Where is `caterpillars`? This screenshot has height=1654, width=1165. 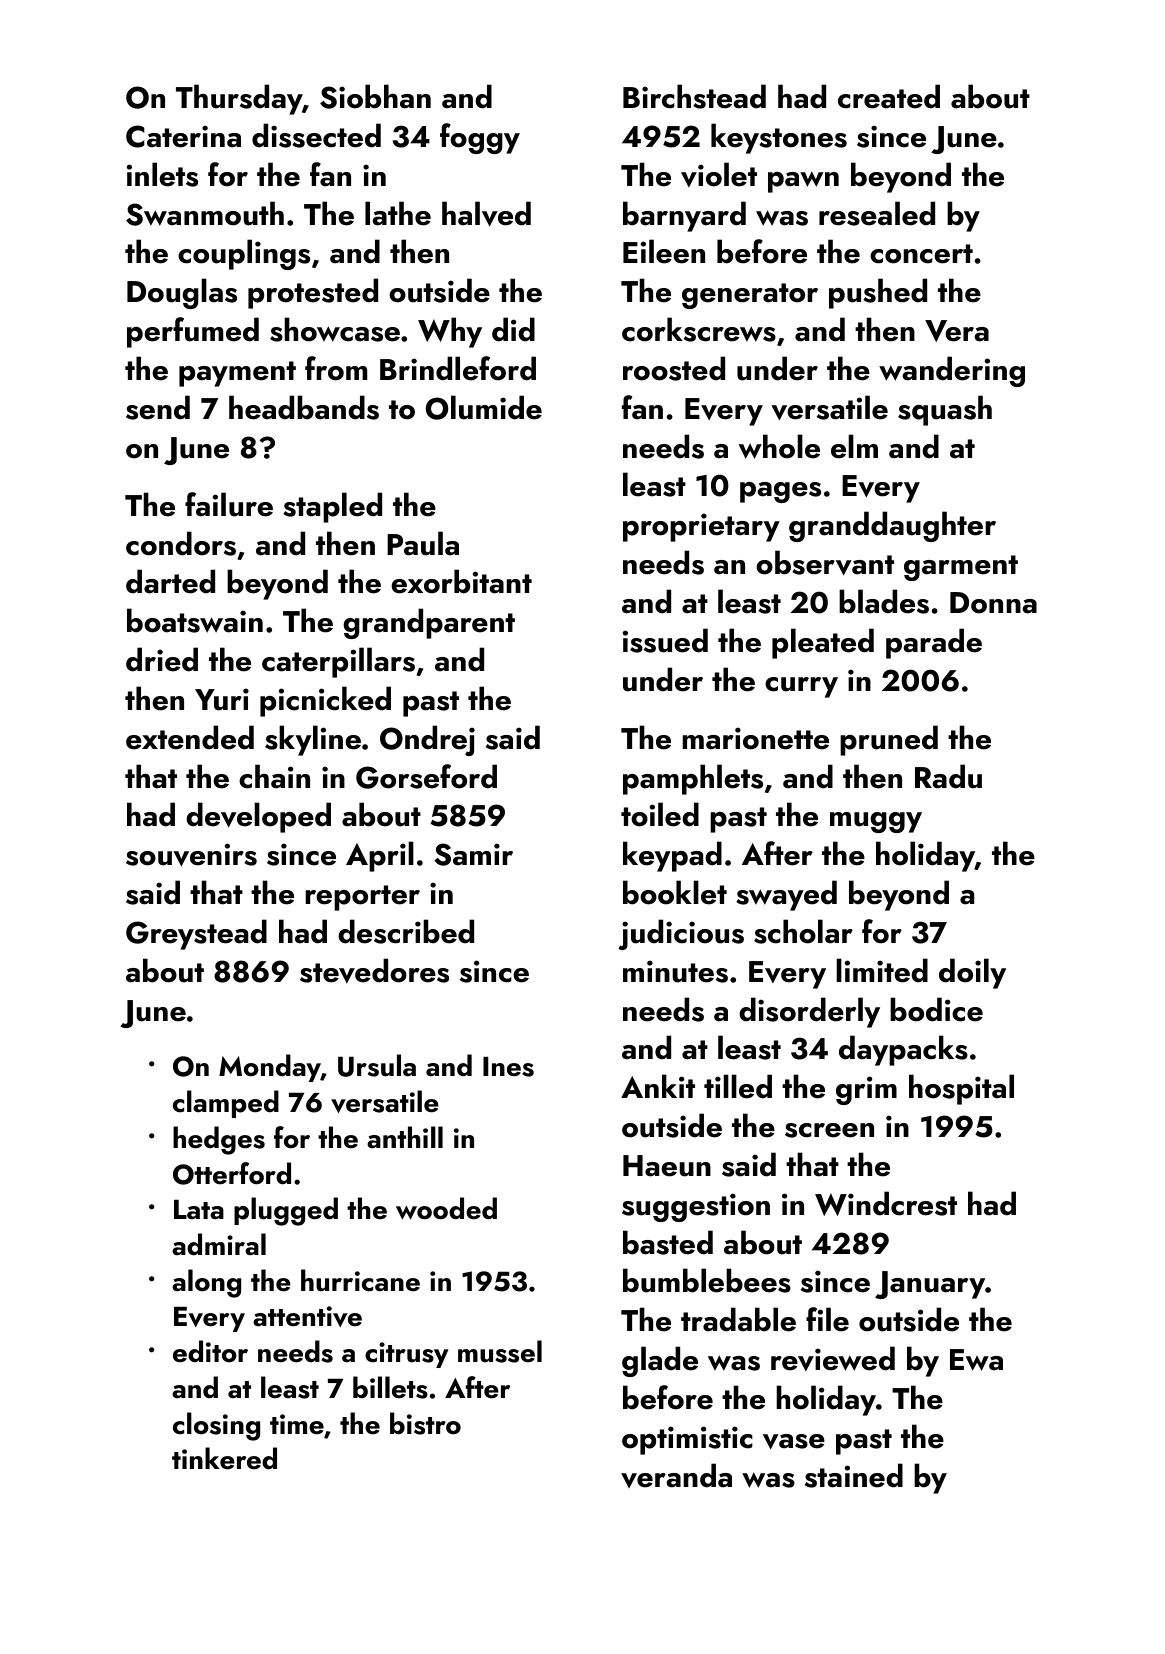 caterpillars is located at coordinates (338, 662).
